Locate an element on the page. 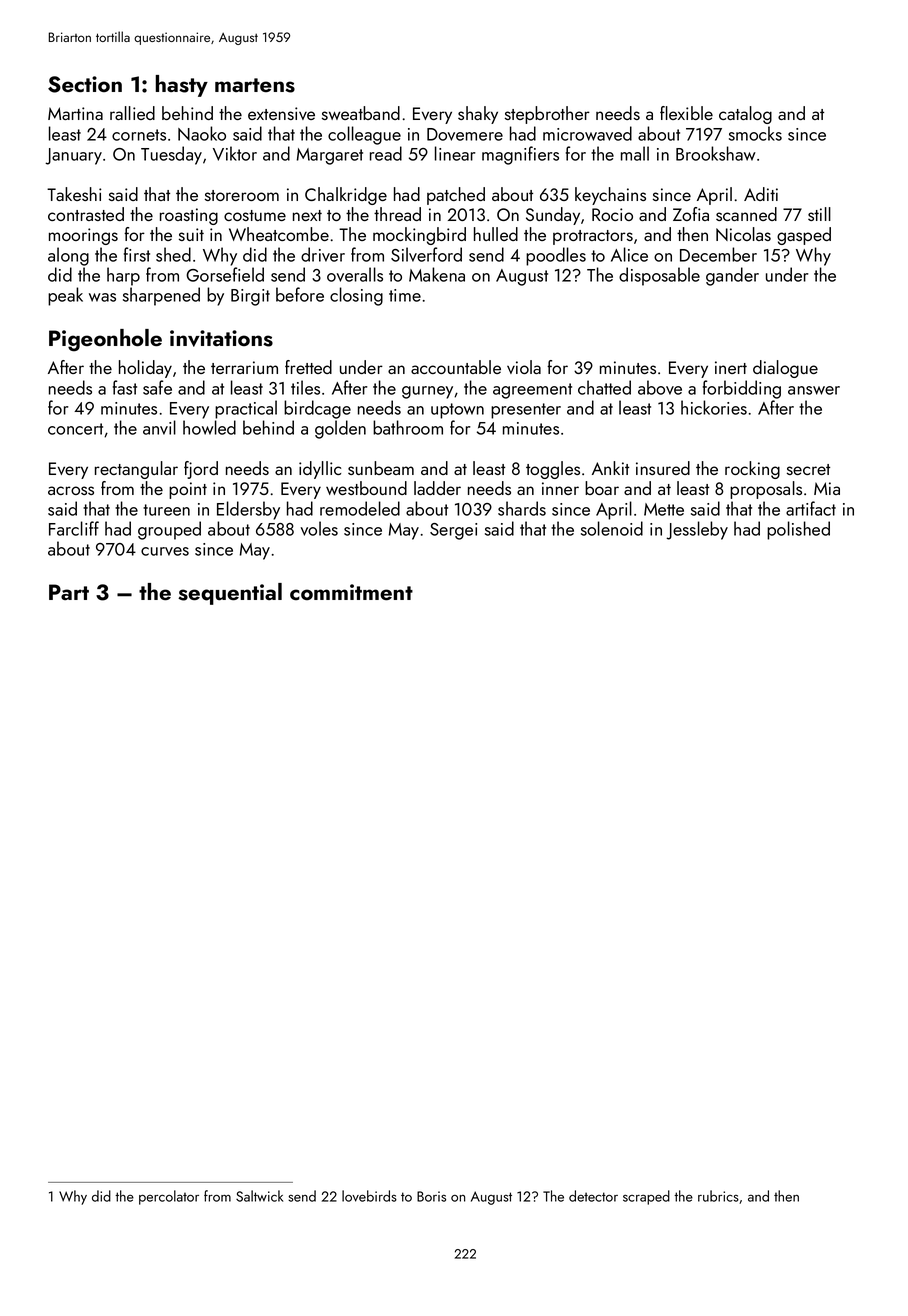 Image resolution: width=908 pixels, height=1316 pixels. first is located at coordinates (137, 254).
